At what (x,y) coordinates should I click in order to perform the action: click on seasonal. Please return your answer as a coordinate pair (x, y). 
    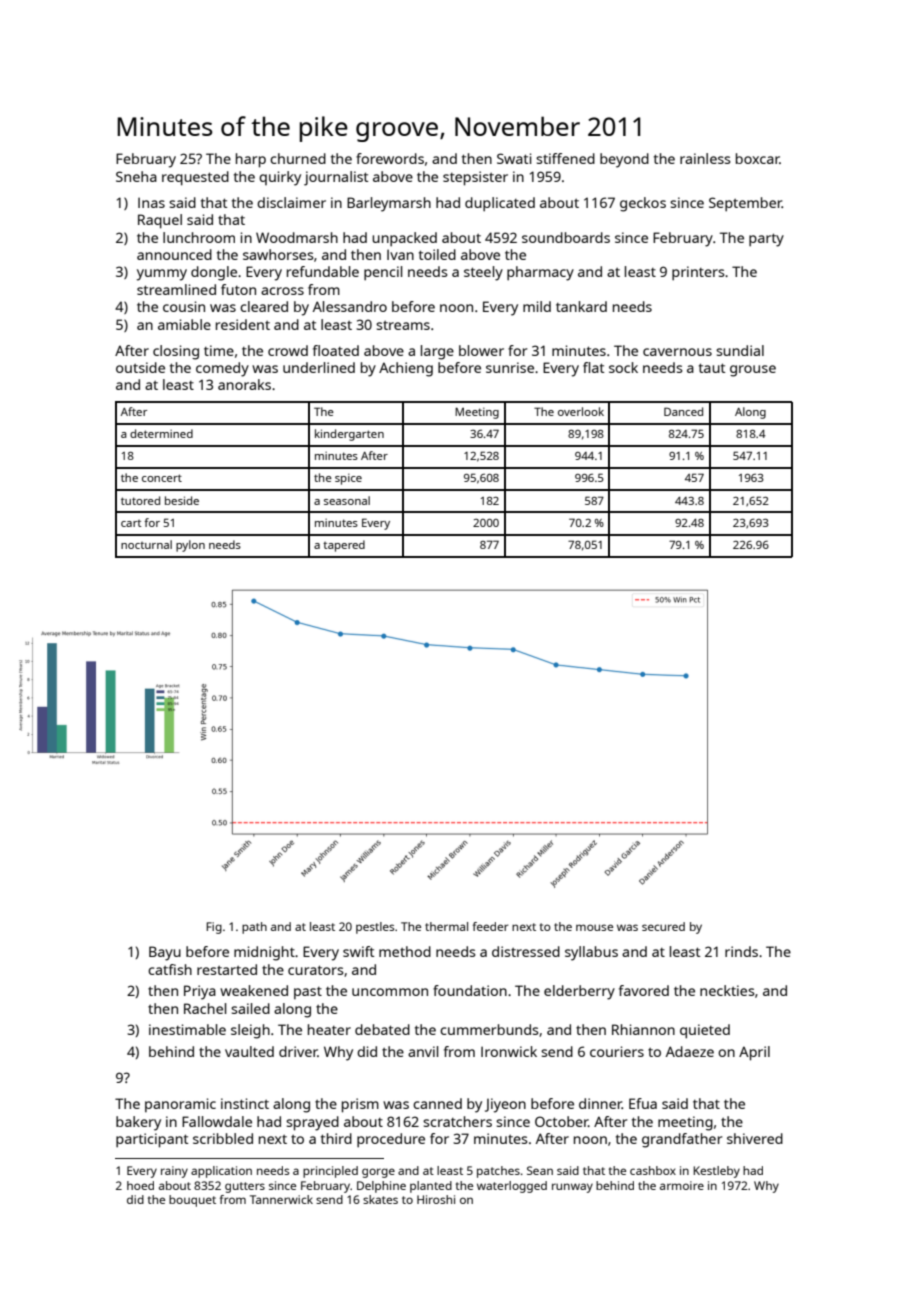
    Looking at the image, I should click on (347, 500).
